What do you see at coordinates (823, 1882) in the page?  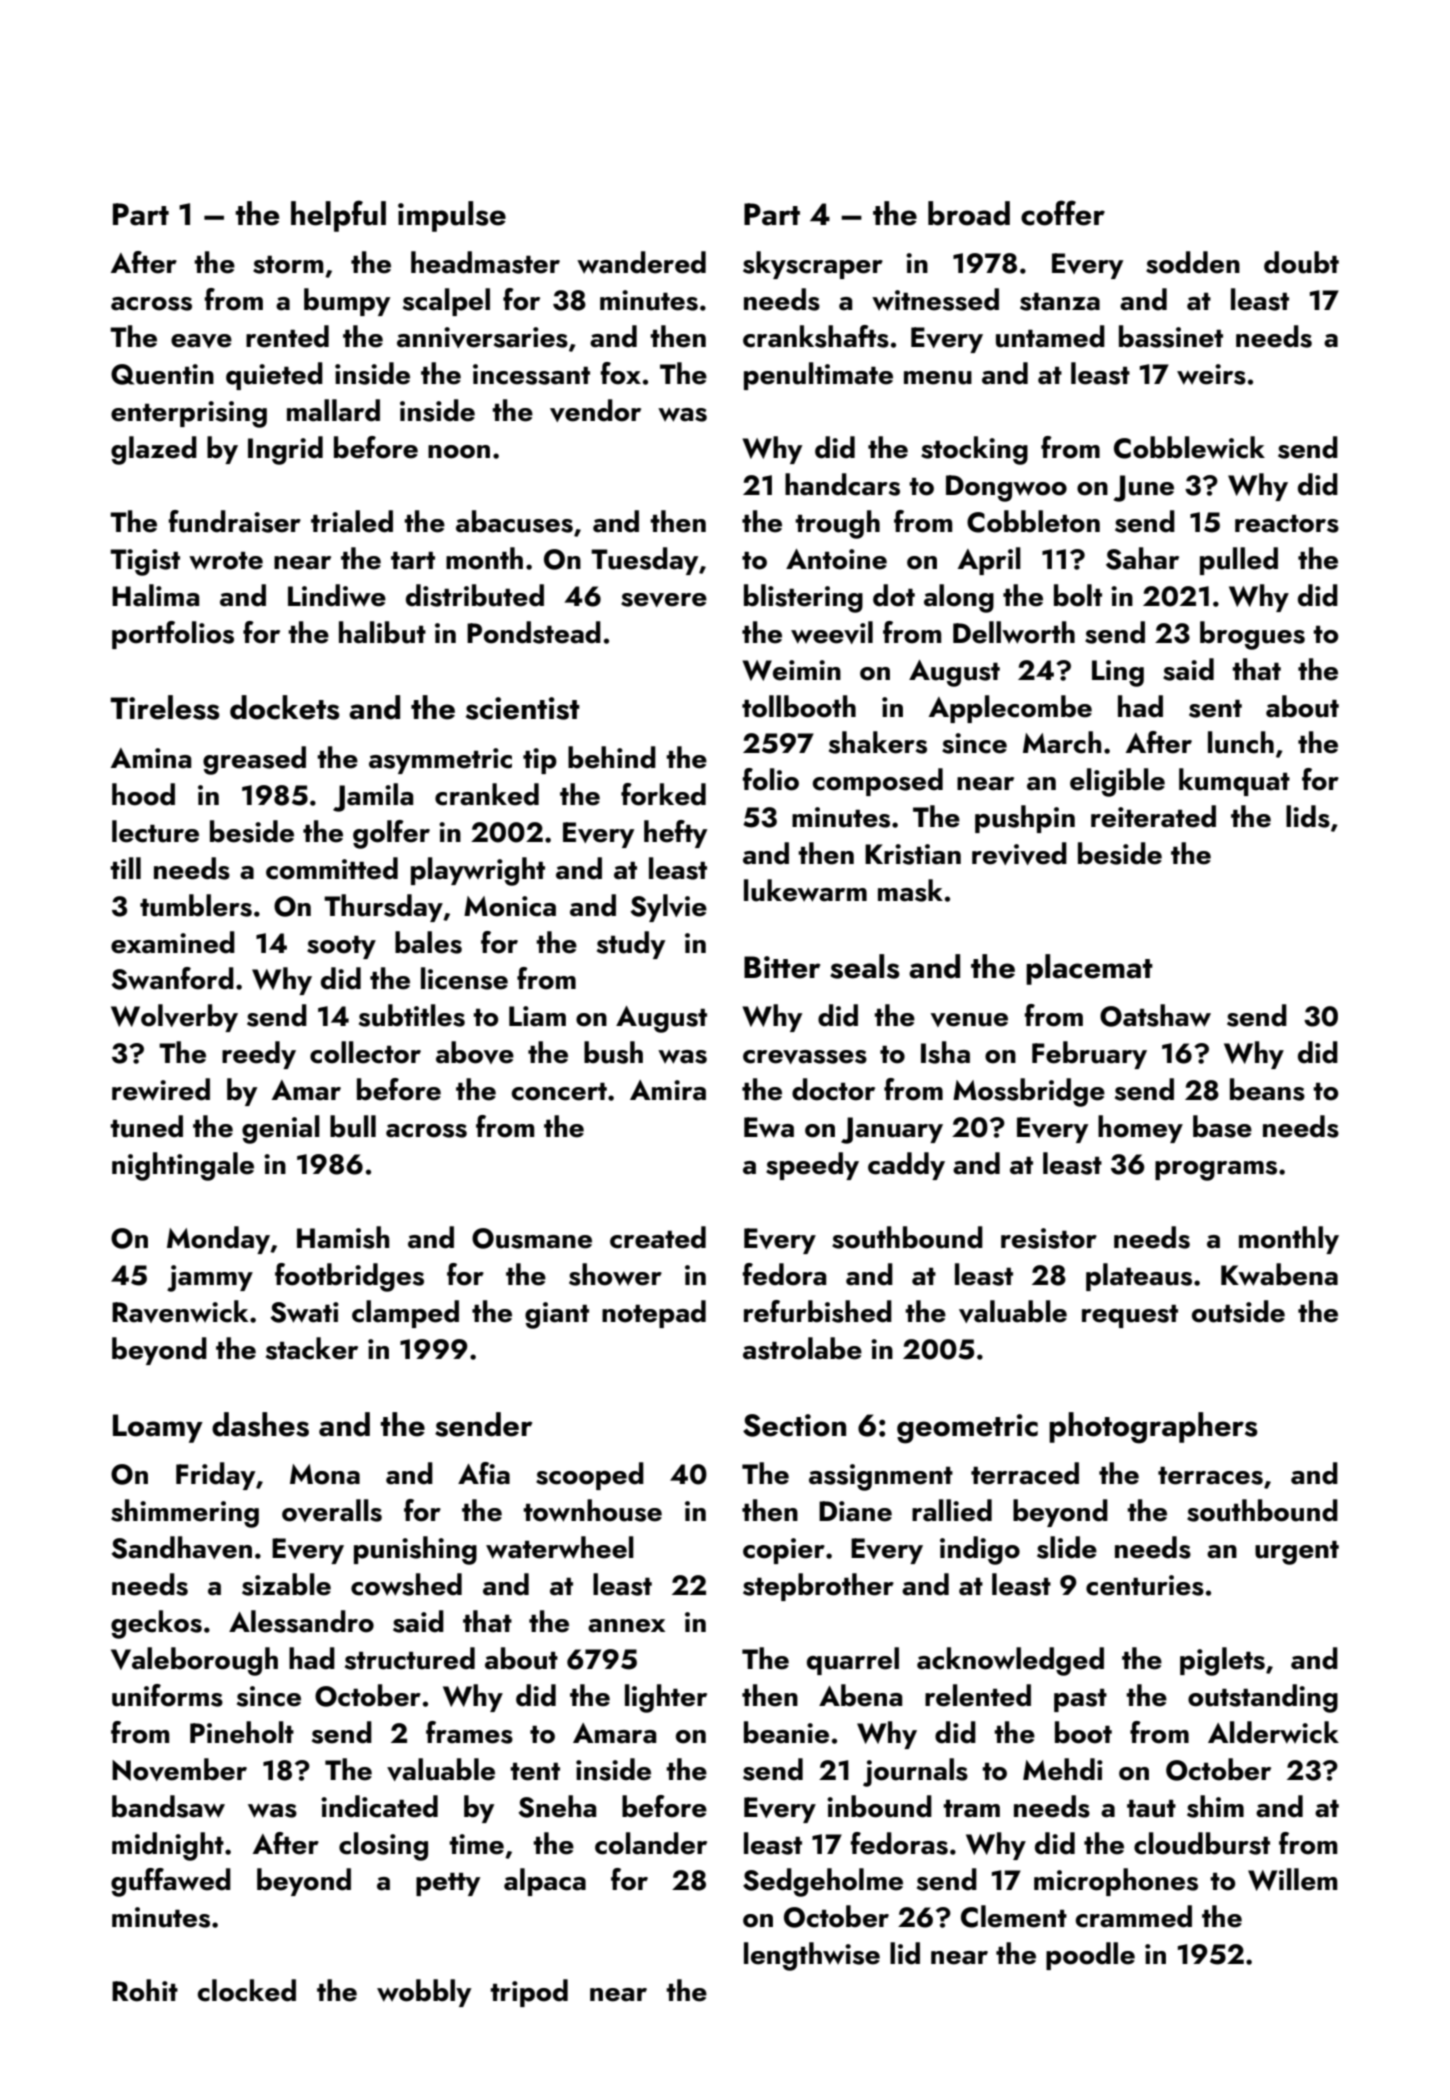 I see `Sedgeholme` at bounding box center [823, 1882].
